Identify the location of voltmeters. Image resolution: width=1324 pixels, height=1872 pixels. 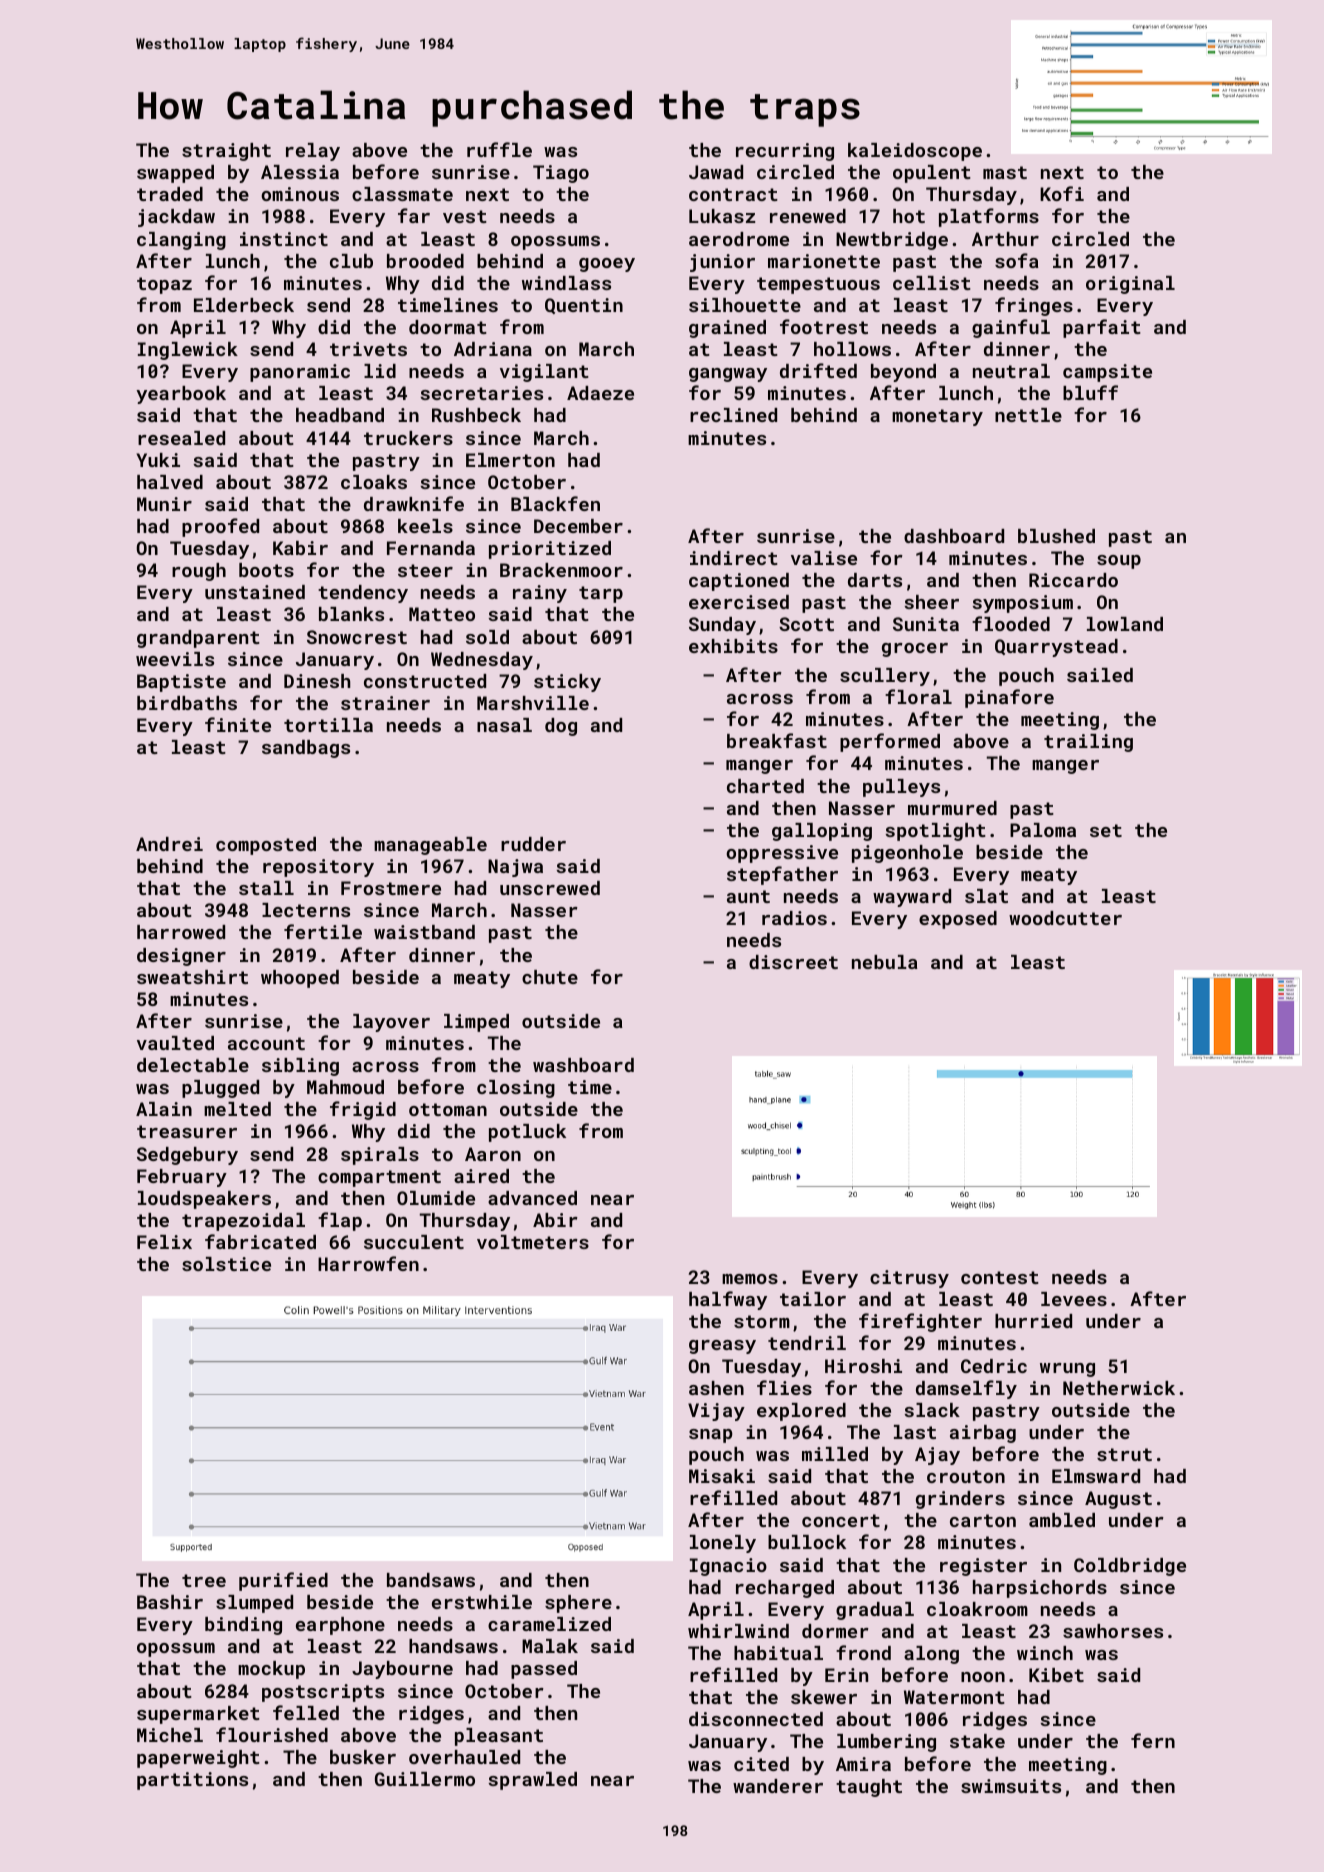
(533, 1242).
